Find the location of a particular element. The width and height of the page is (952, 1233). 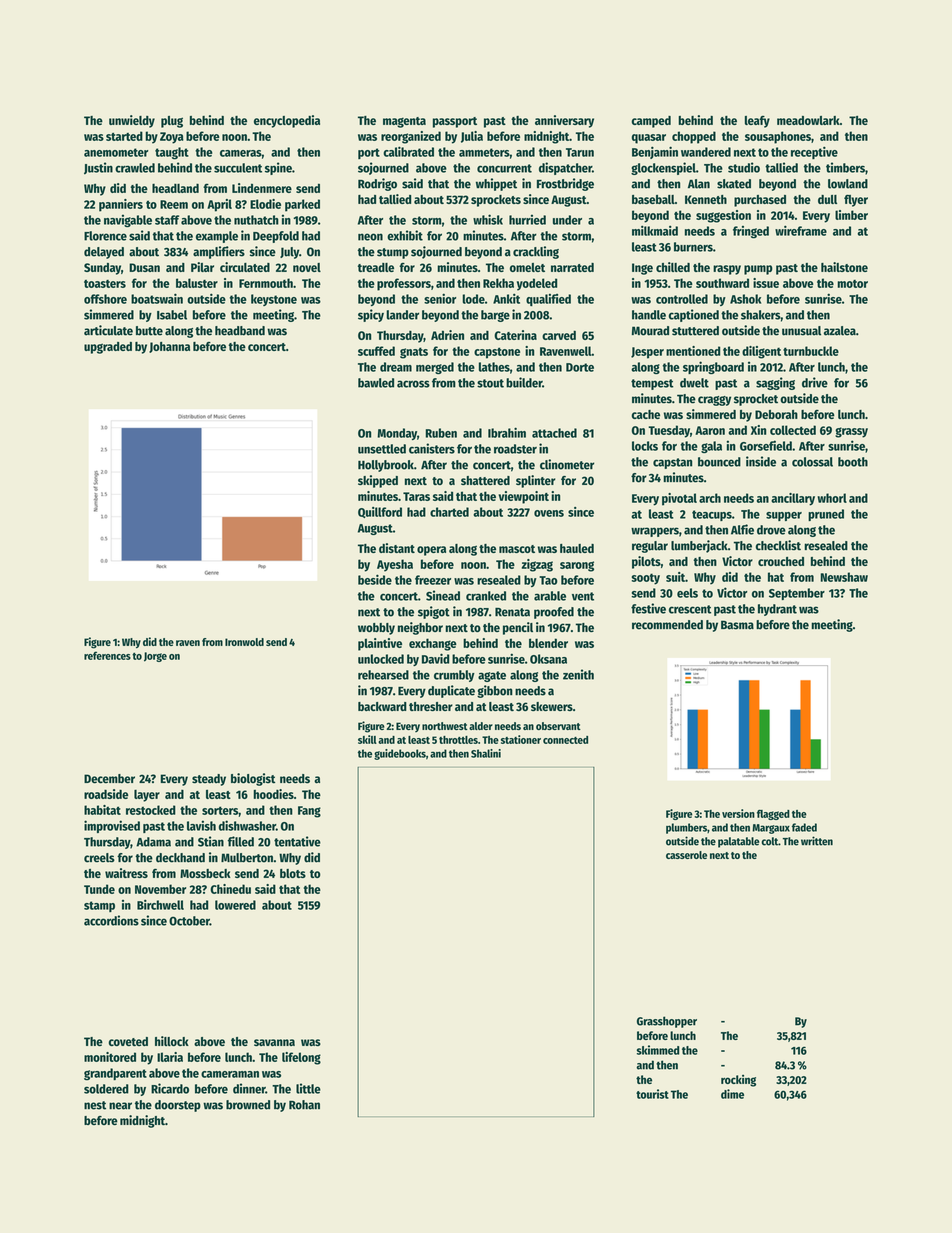

casserole is located at coordinates (686, 855).
